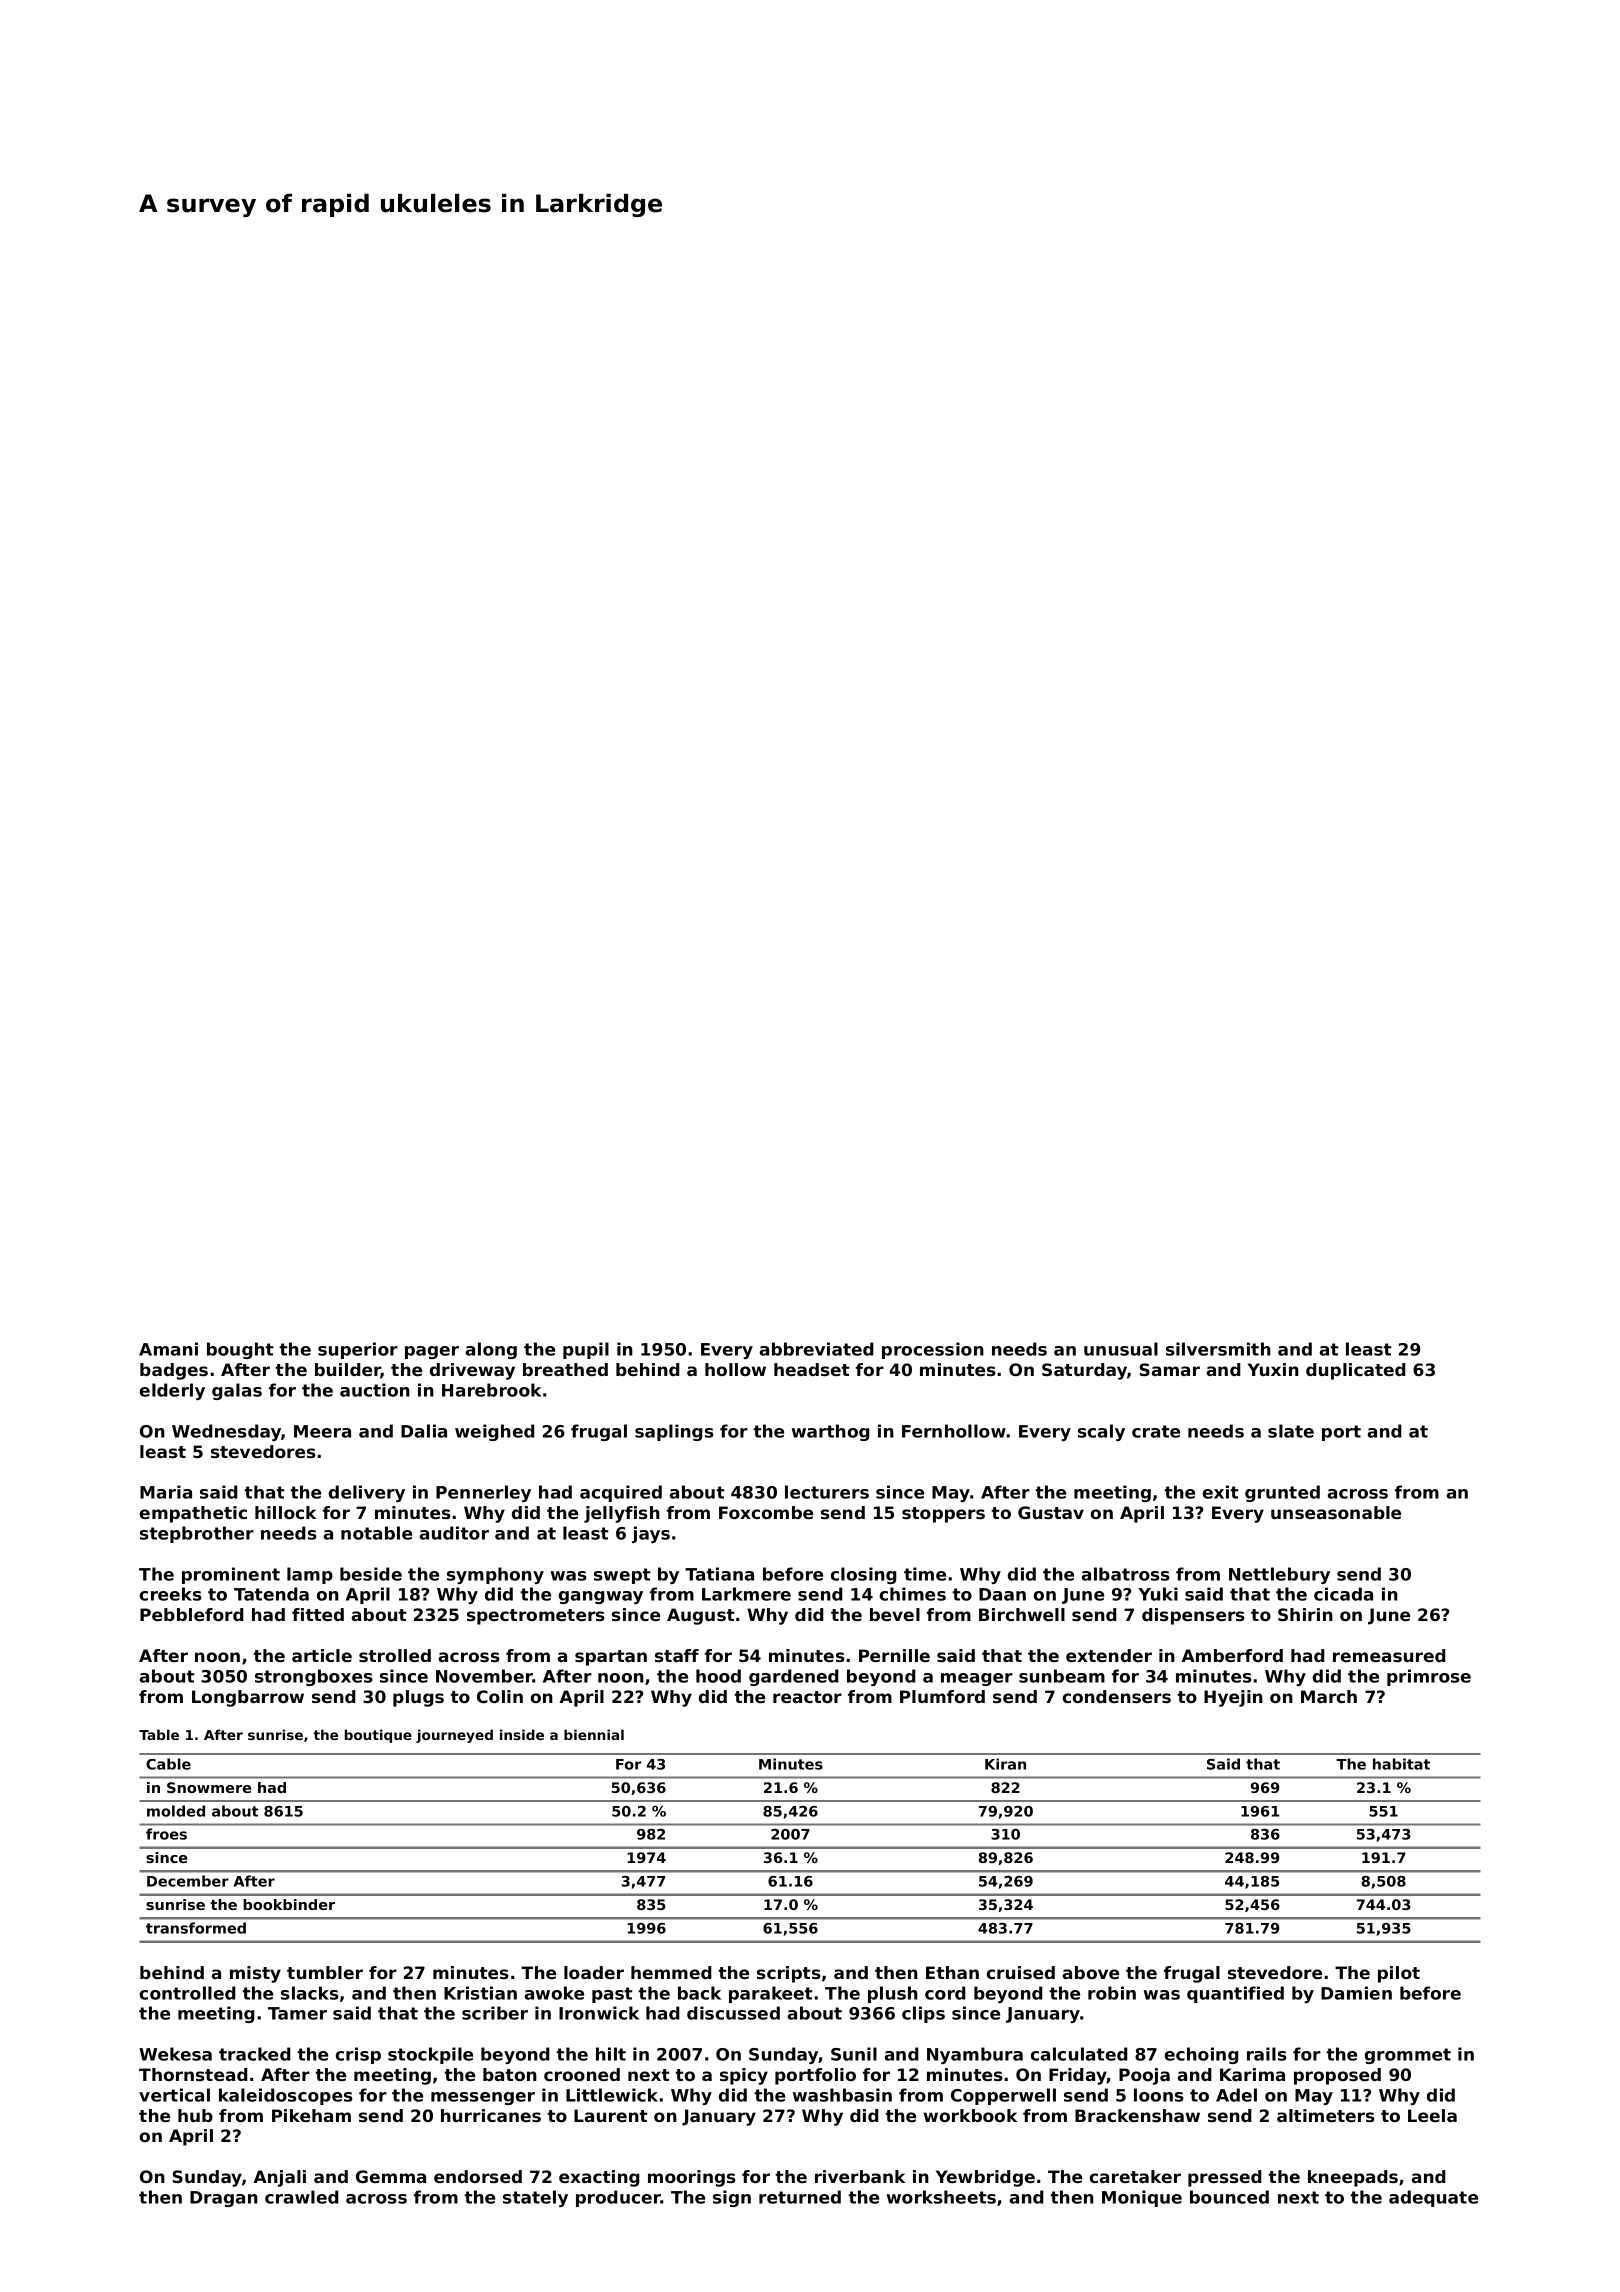 The height and width of the screenshot is (2292, 1620). I want to click on condensers, so click(1117, 1696).
